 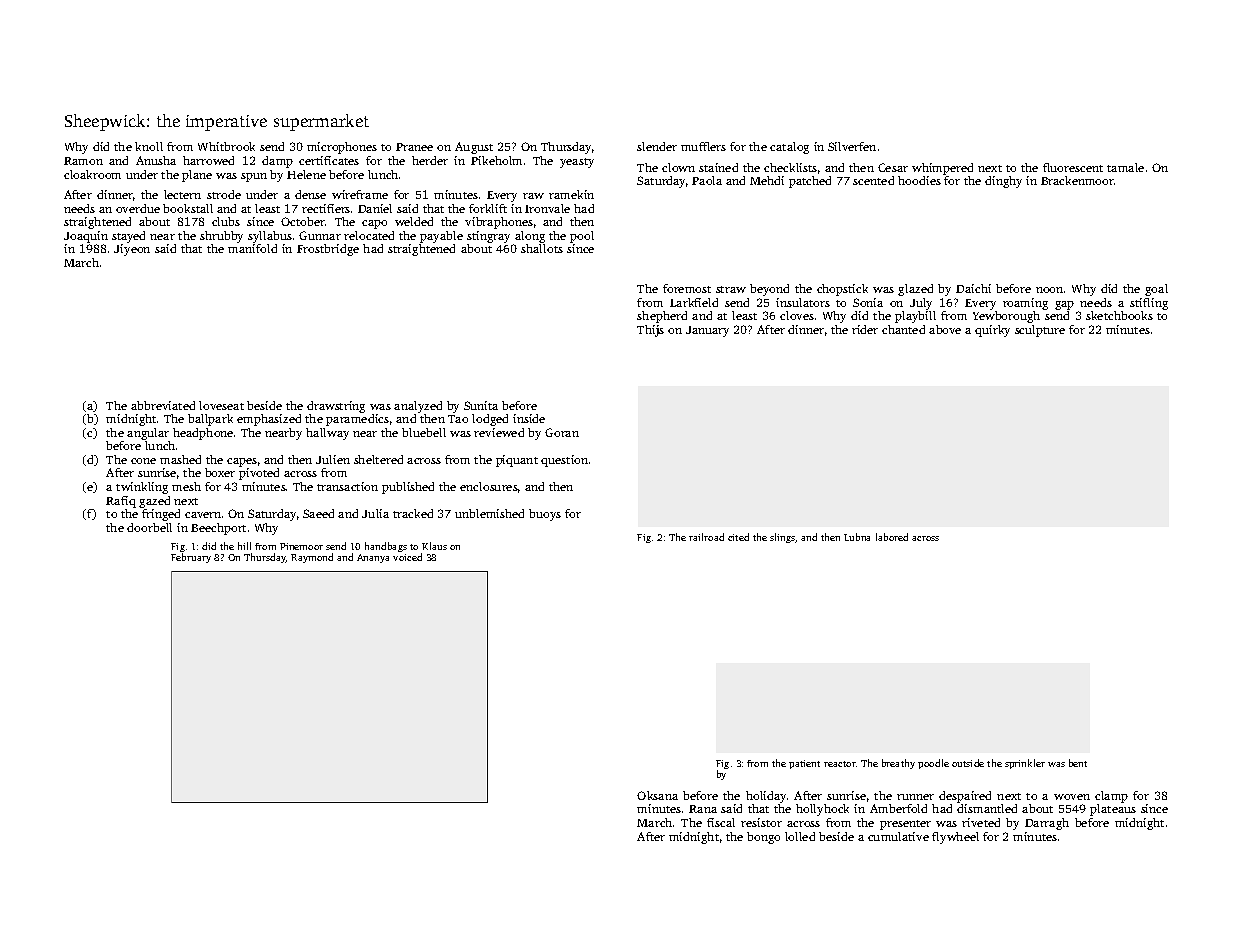 I want to click on above, so click(x=945, y=329).
